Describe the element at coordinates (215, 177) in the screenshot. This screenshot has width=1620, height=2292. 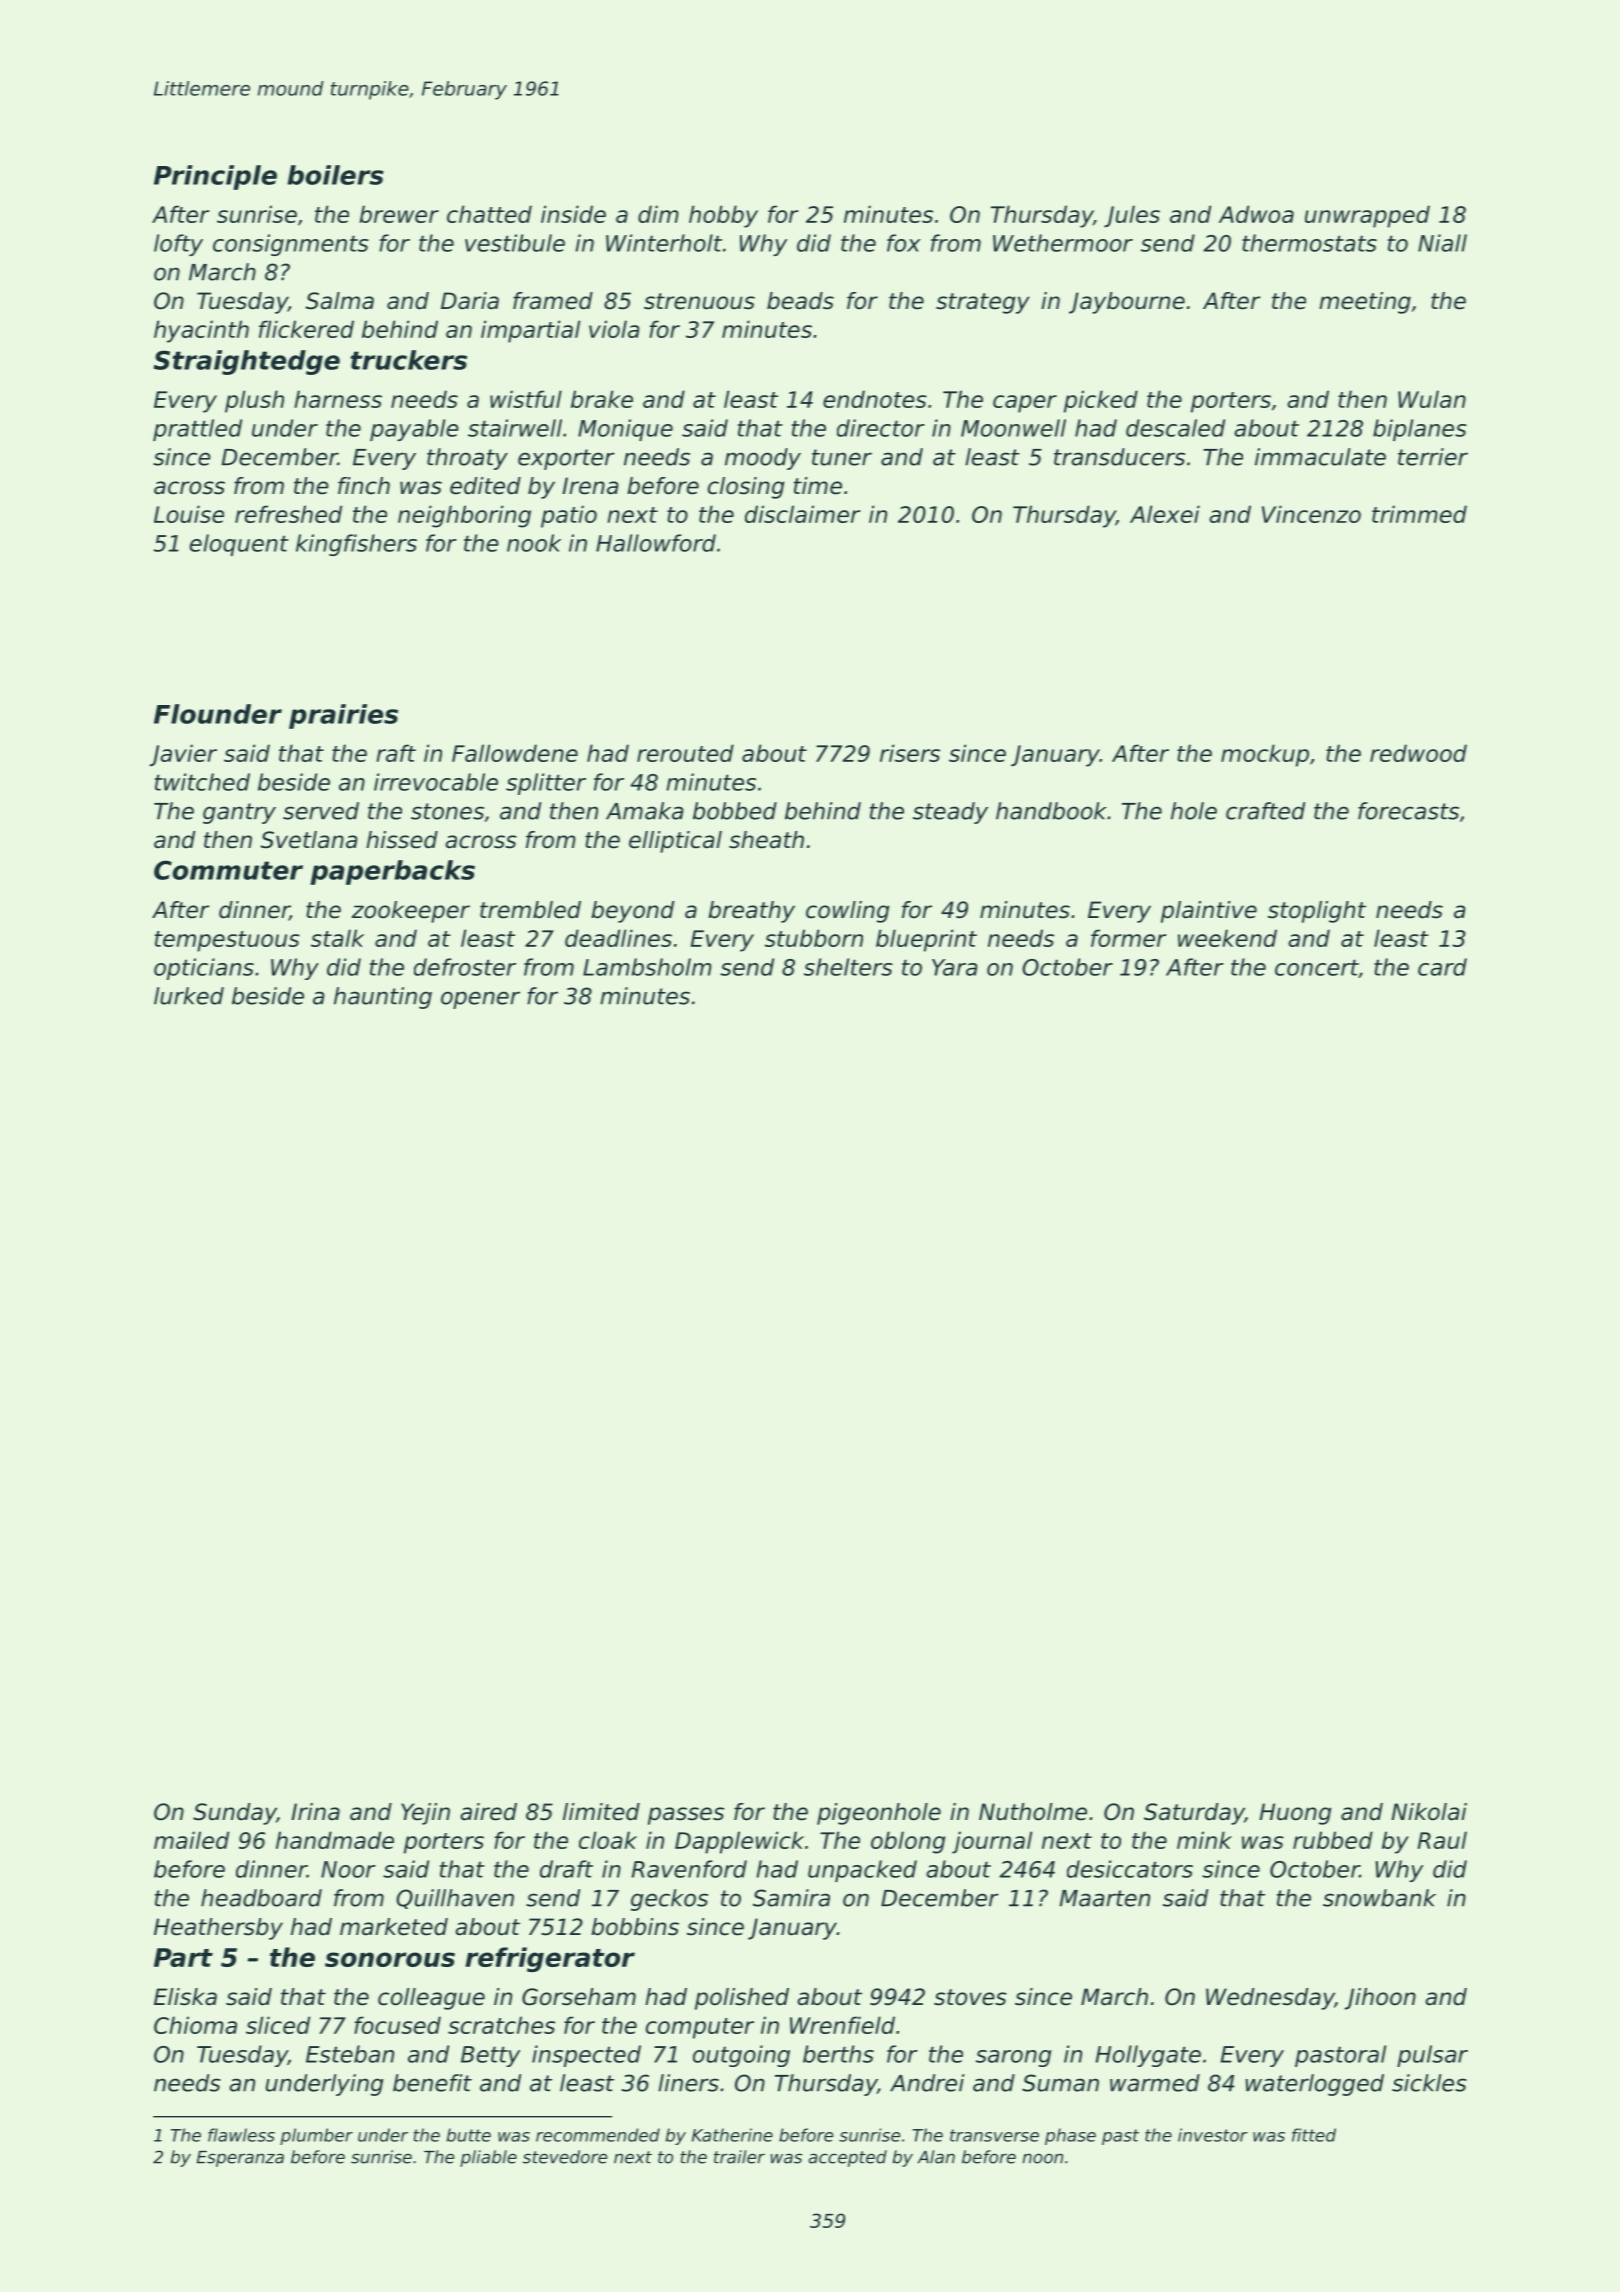
I see `Principle` at that location.
